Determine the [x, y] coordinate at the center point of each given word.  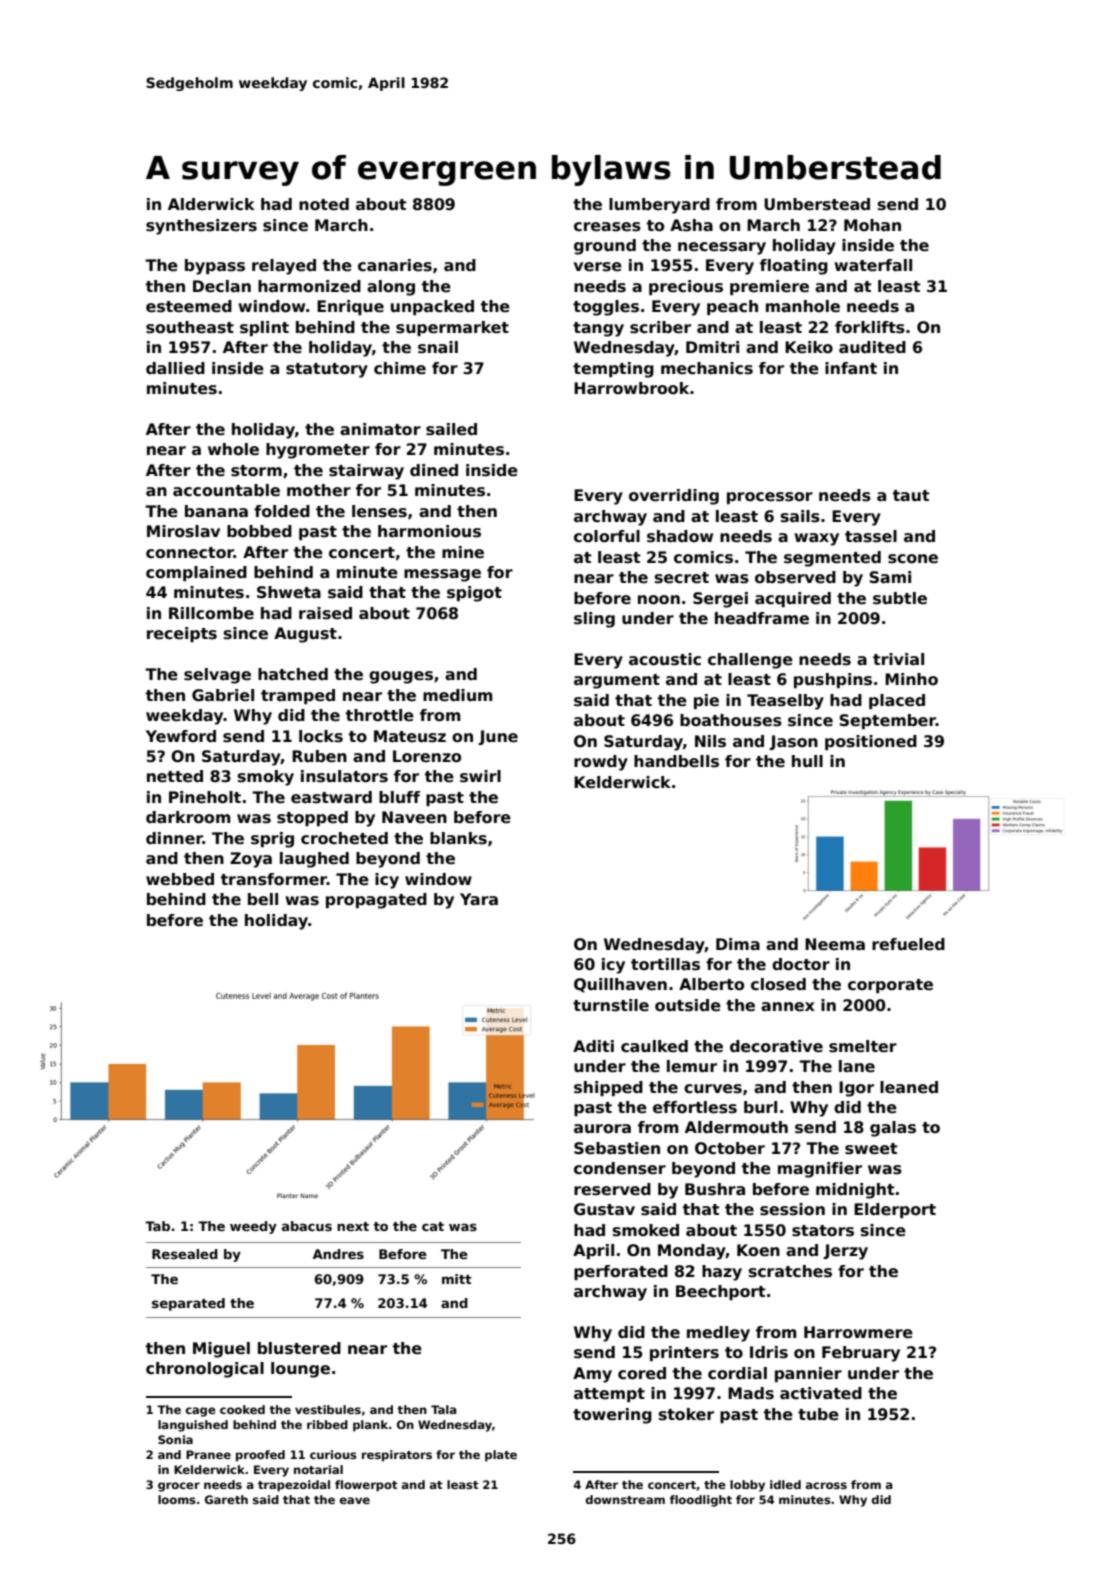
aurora [602, 1129]
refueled [908, 944]
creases [607, 227]
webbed [180, 879]
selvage [217, 676]
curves [713, 1089]
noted [324, 204]
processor [770, 498]
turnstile [611, 1005]
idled [785, 1484]
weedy [253, 1227]
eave [355, 1500]
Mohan [872, 225]
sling [594, 620]
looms [177, 1499]
